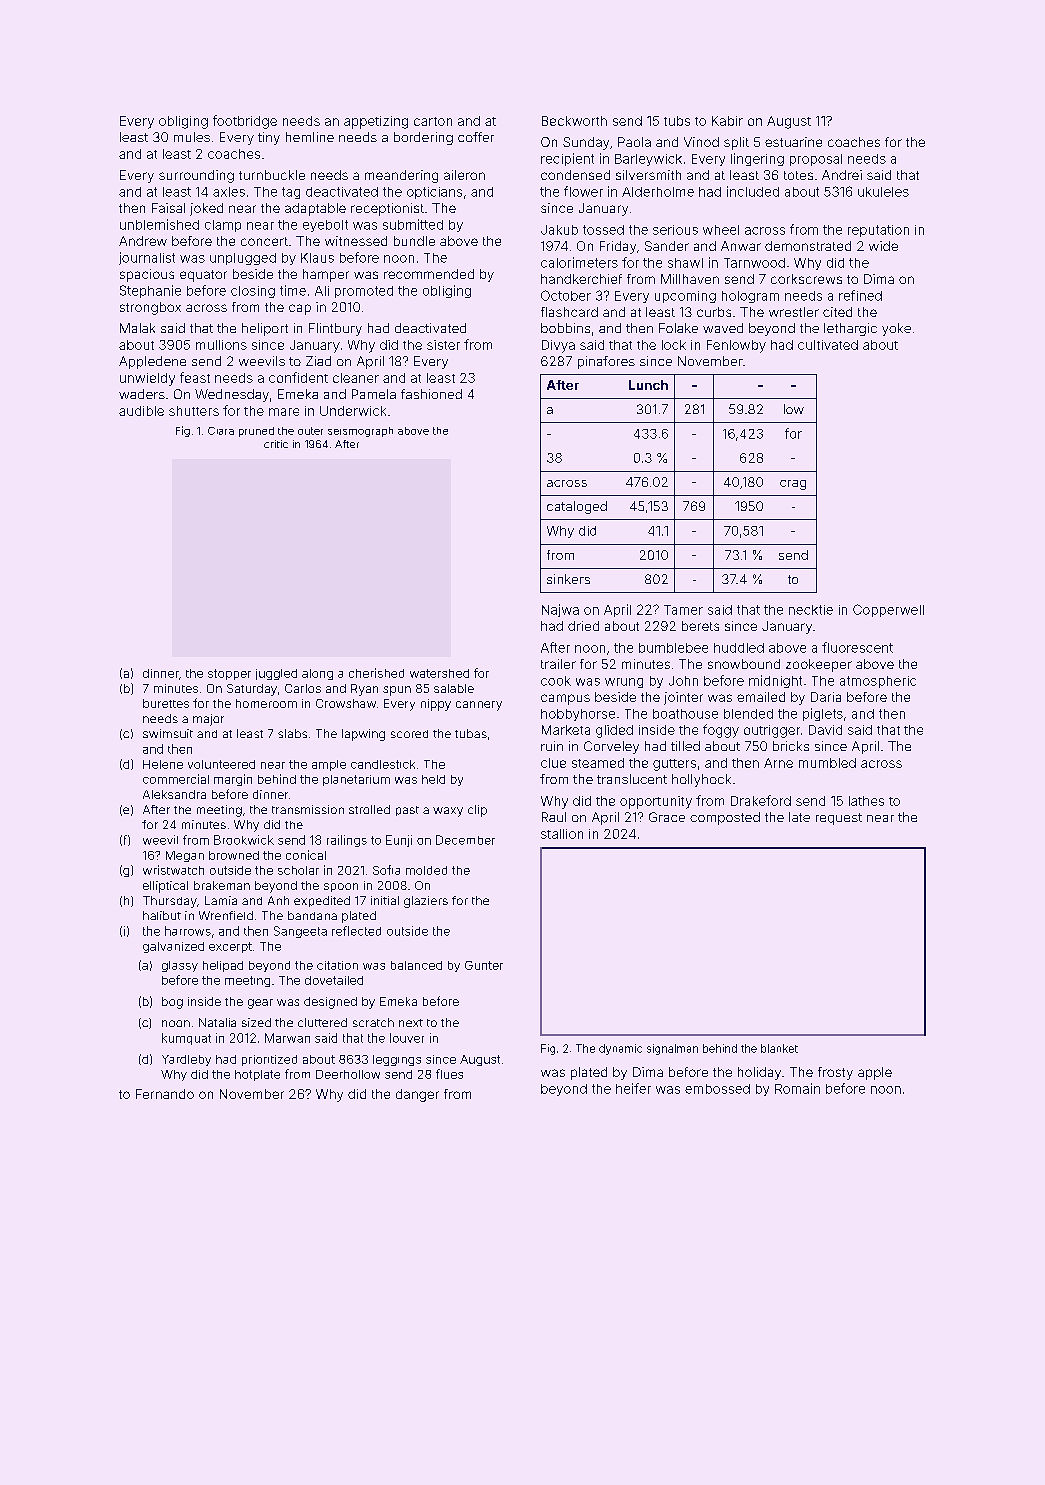 This screenshot has width=1045, height=1485. Describe the element at coordinates (147, 379) in the screenshot. I see `unwieldy` at that location.
